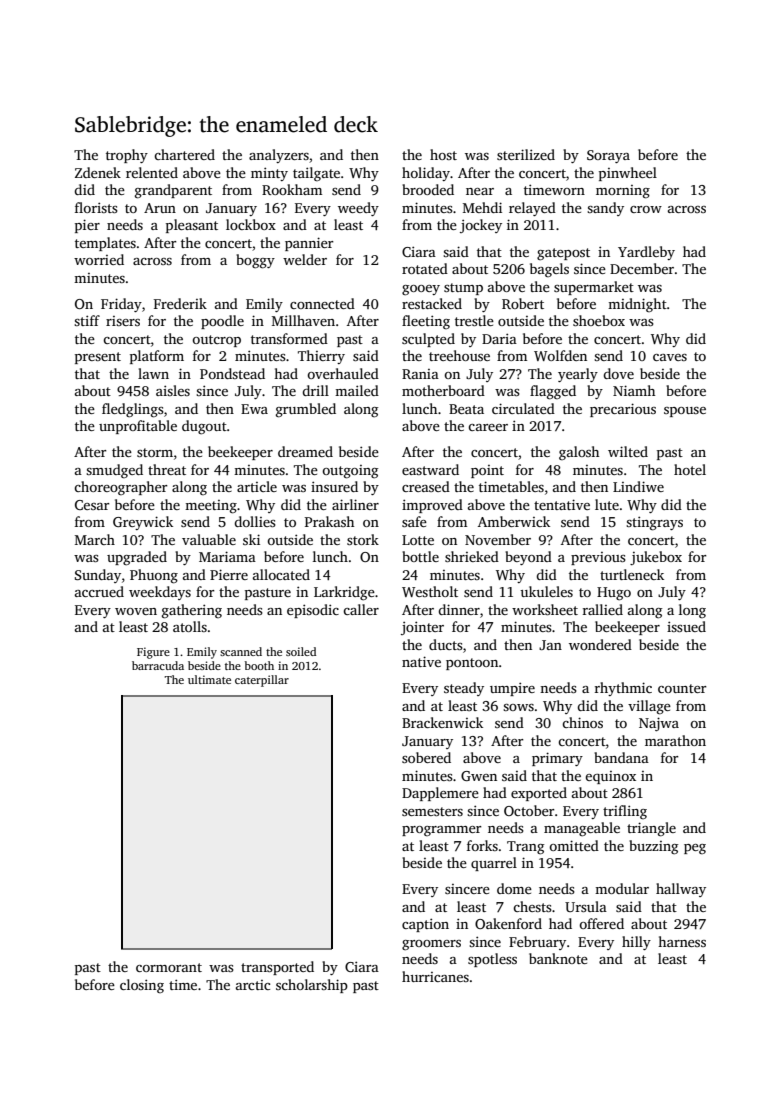 Image resolution: width=781 pixels, height=1109 pixels. I want to click on lockbox, so click(251, 224).
